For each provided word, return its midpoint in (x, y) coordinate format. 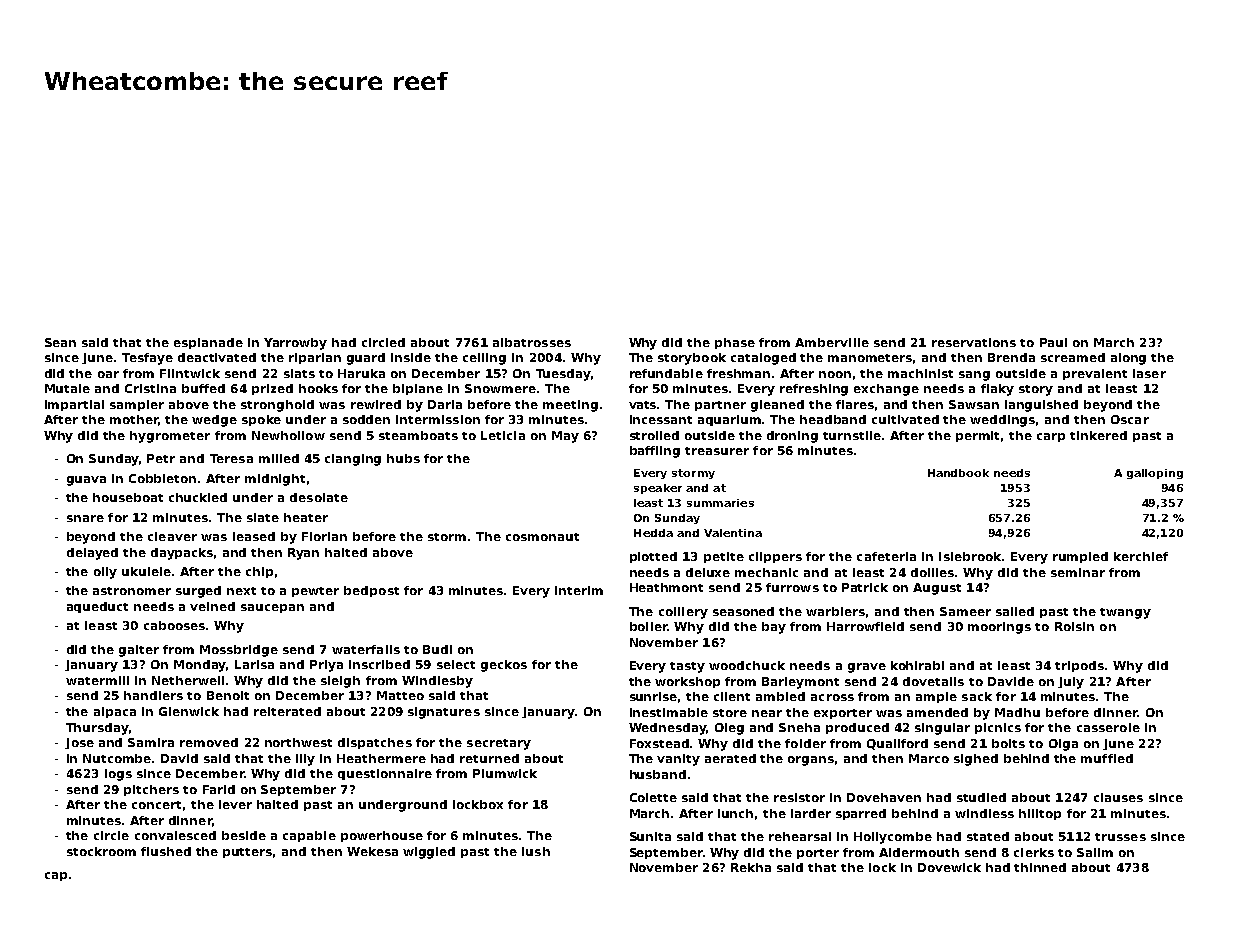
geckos (504, 666)
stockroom (101, 851)
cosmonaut (542, 537)
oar (108, 374)
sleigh (340, 682)
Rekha (751, 867)
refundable (666, 373)
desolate (319, 497)
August (937, 589)
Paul (1053, 342)
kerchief (1141, 556)
